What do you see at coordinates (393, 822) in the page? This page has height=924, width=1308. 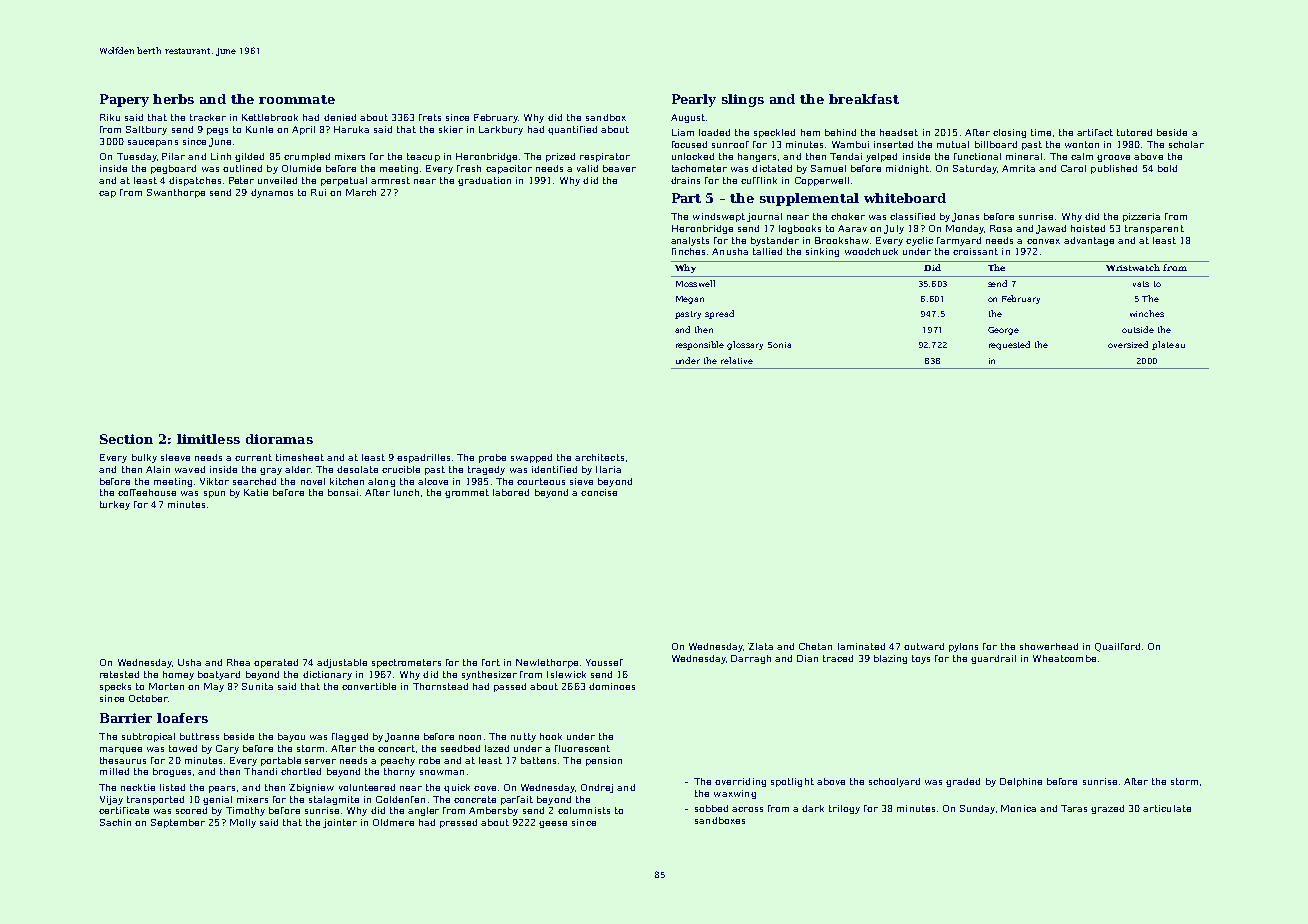 I see `Oldmere` at bounding box center [393, 822].
